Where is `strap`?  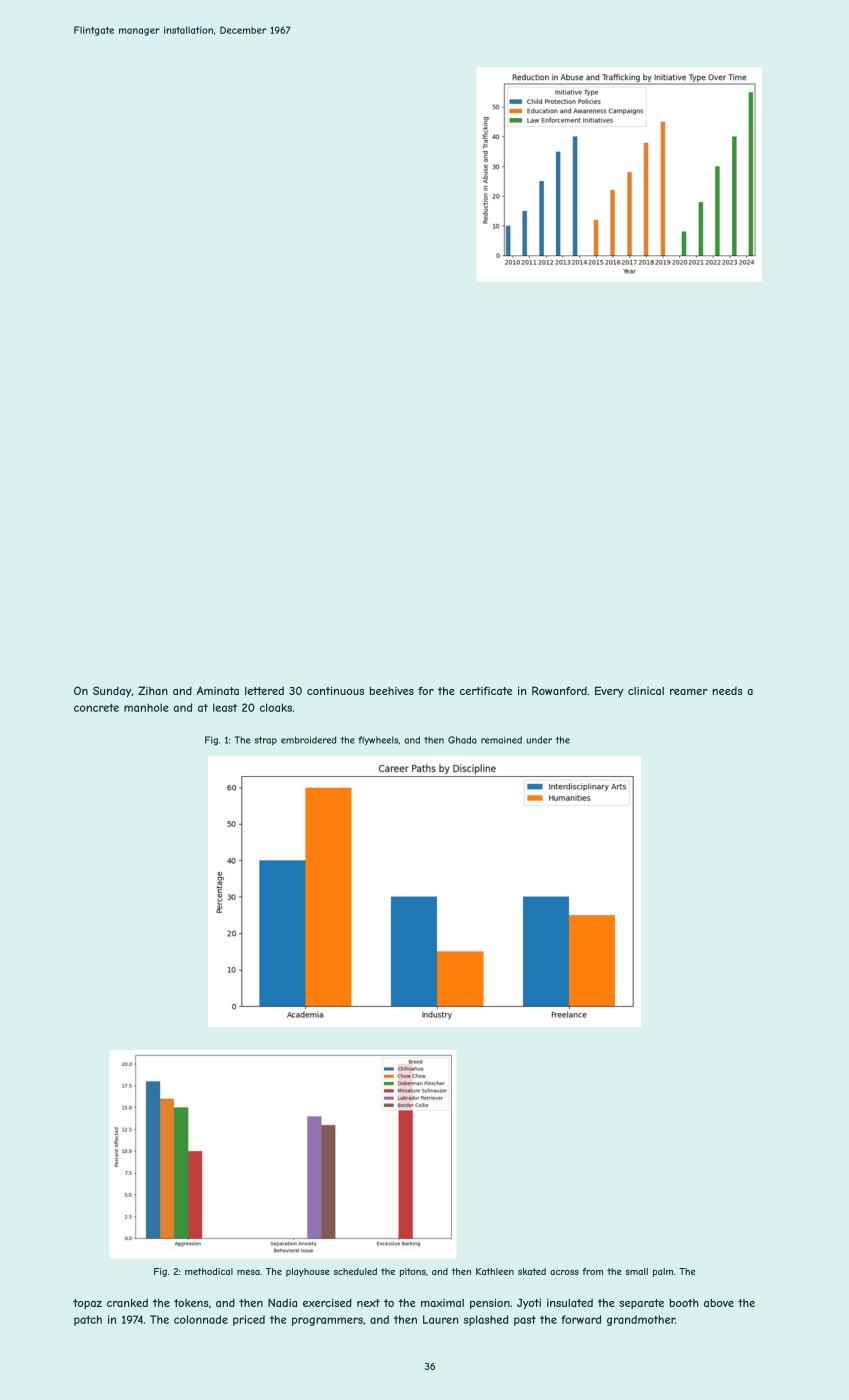
strap is located at coordinates (266, 741).
